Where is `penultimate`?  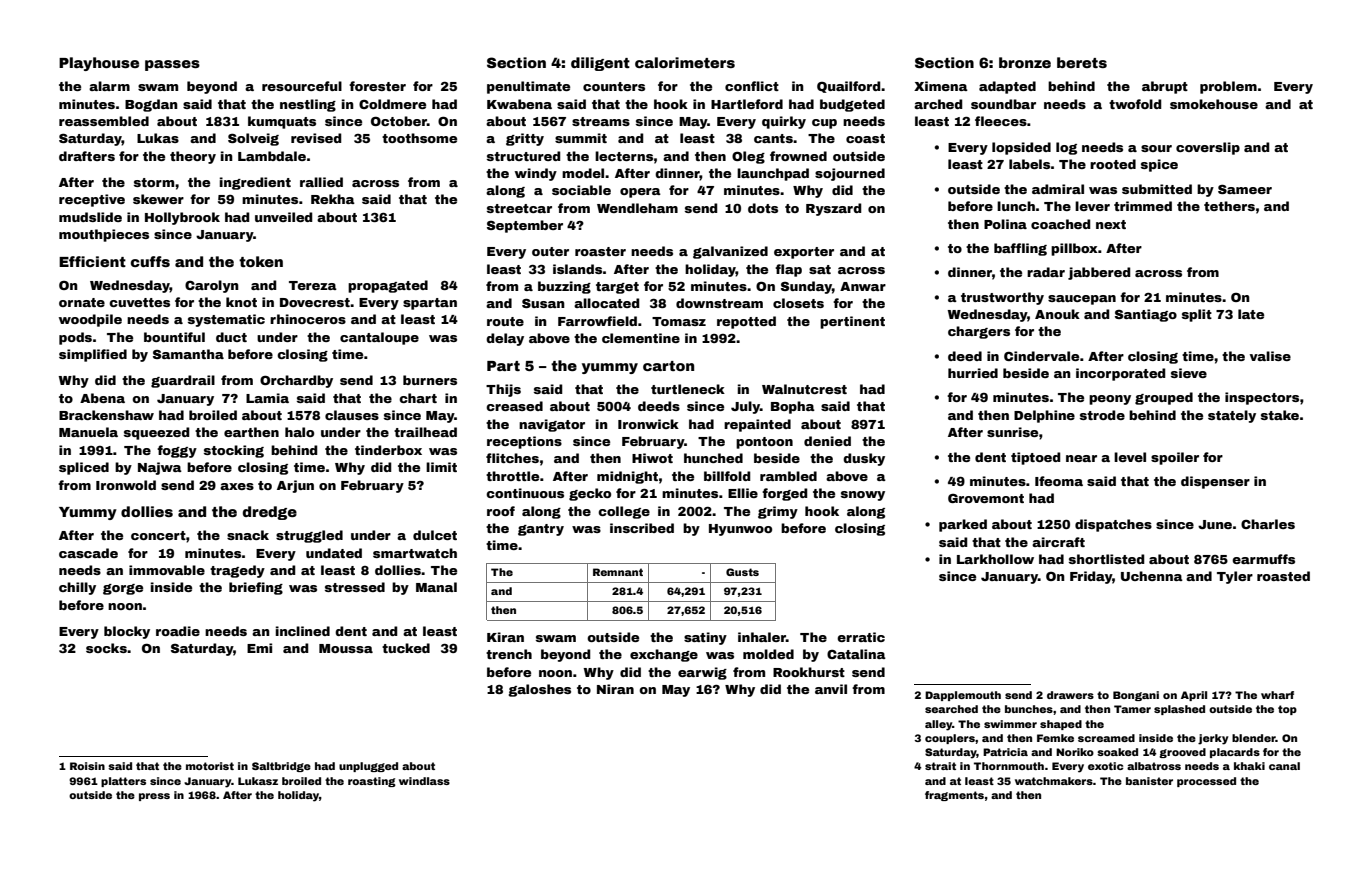
penultimate is located at coordinates (528, 87).
